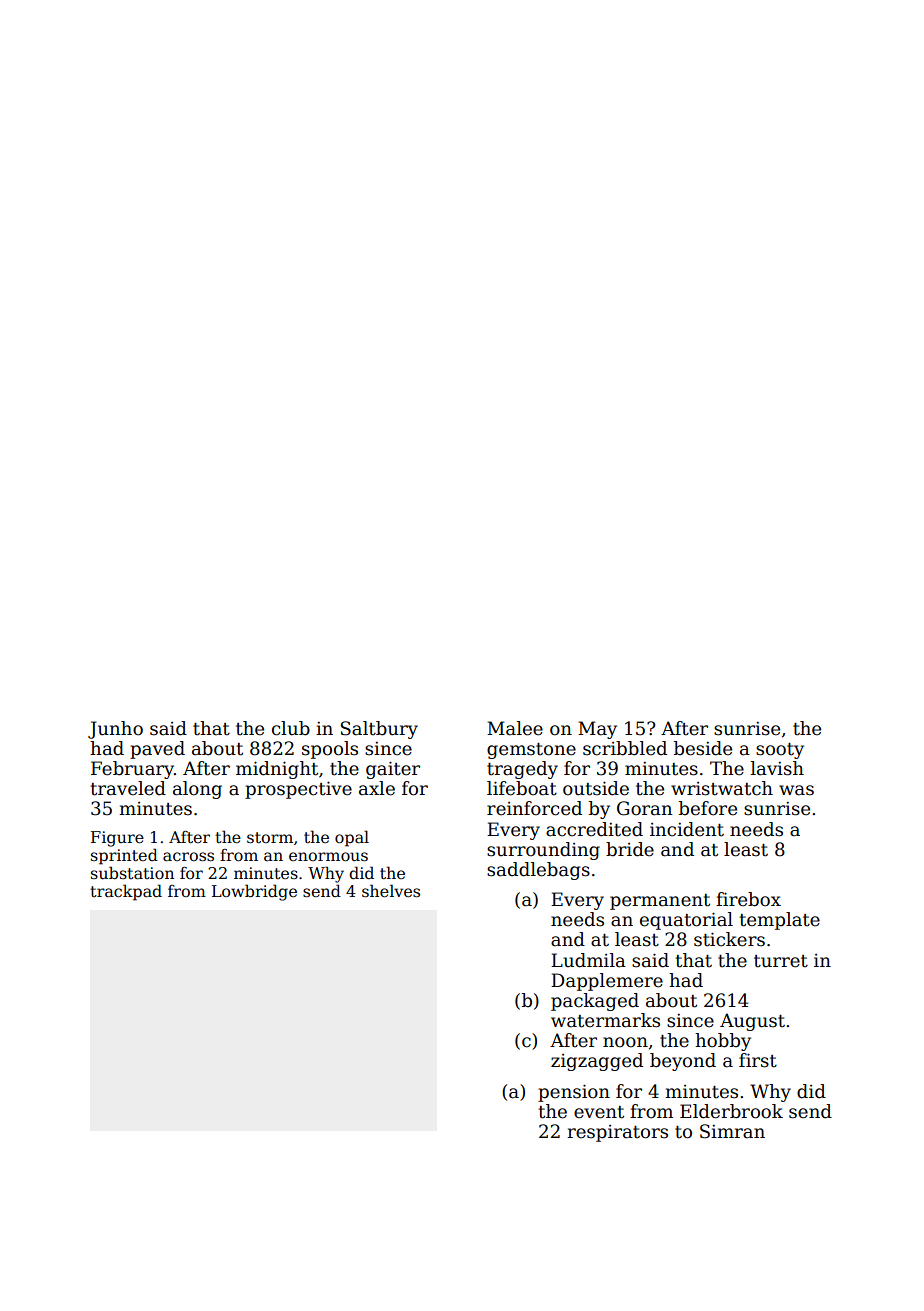  Describe the element at coordinates (597, 730) in the image. I see `May` at that location.
